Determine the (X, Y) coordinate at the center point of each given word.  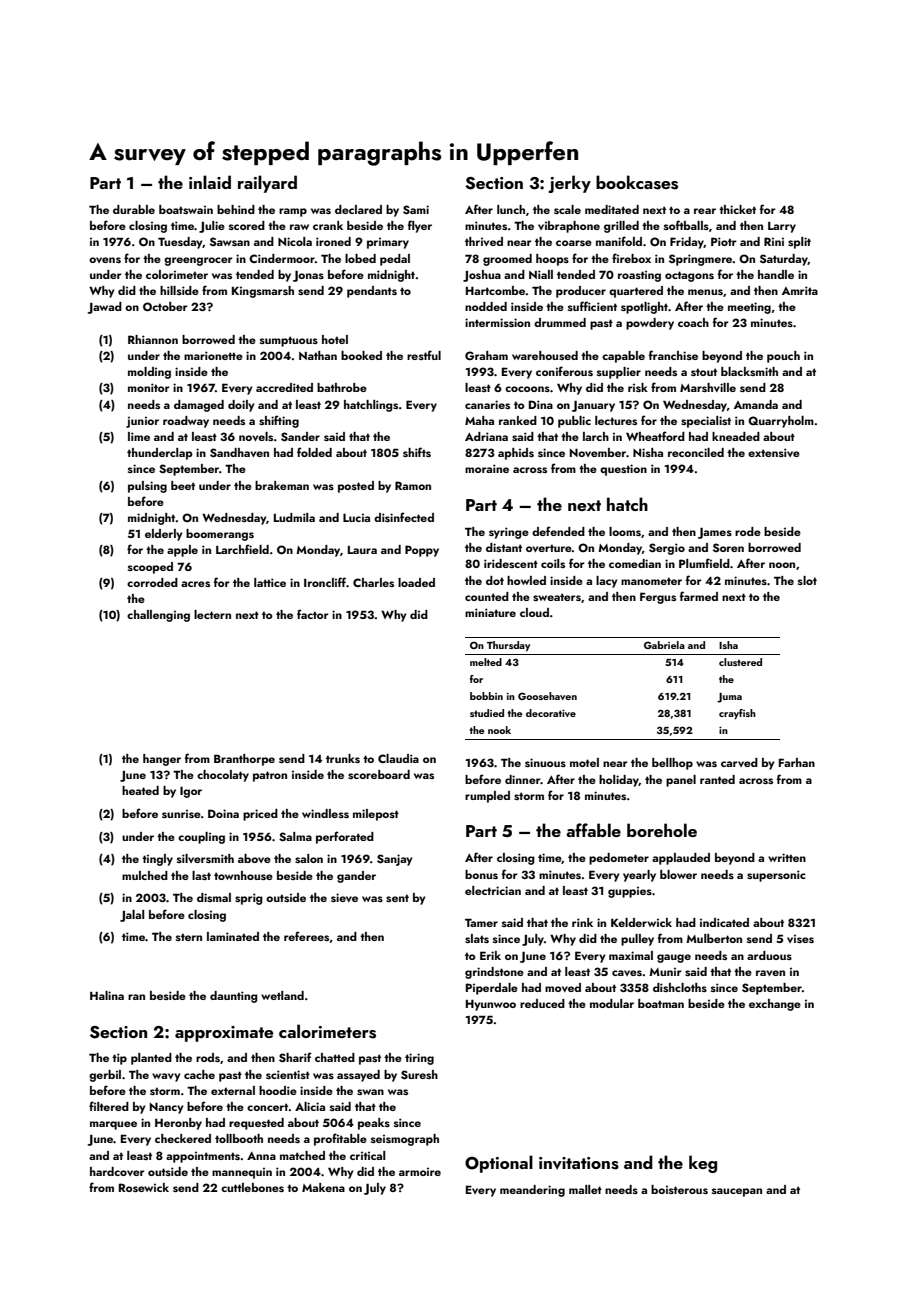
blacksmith (749, 371)
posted (356, 487)
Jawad (105, 308)
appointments (203, 1157)
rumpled (487, 797)
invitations (579, 1163)
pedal (395, 260)
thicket (737, 209)
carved (739, 762)
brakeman (282, 485)
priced (260, 815)
